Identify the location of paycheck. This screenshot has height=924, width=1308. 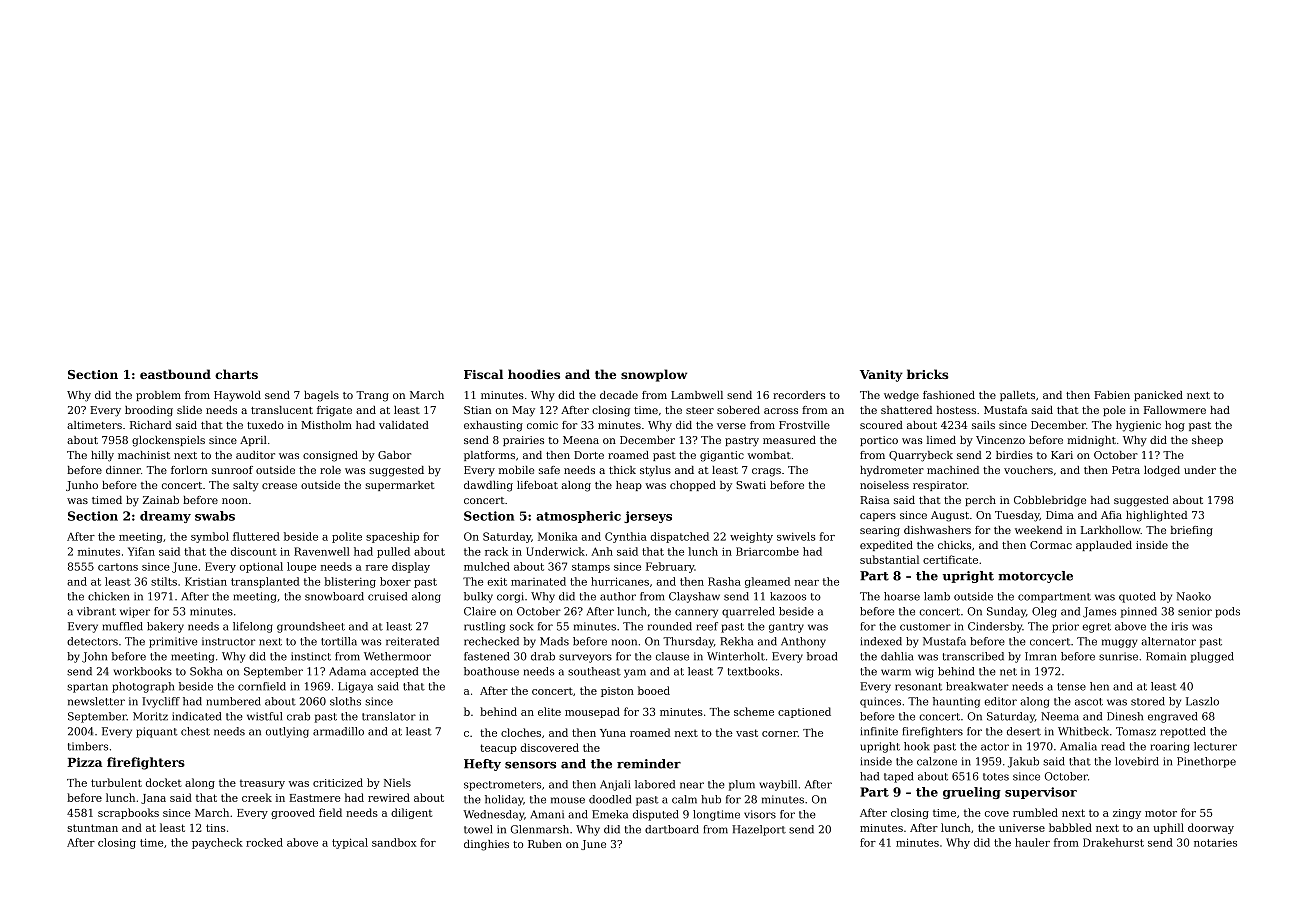
(217, 843).
